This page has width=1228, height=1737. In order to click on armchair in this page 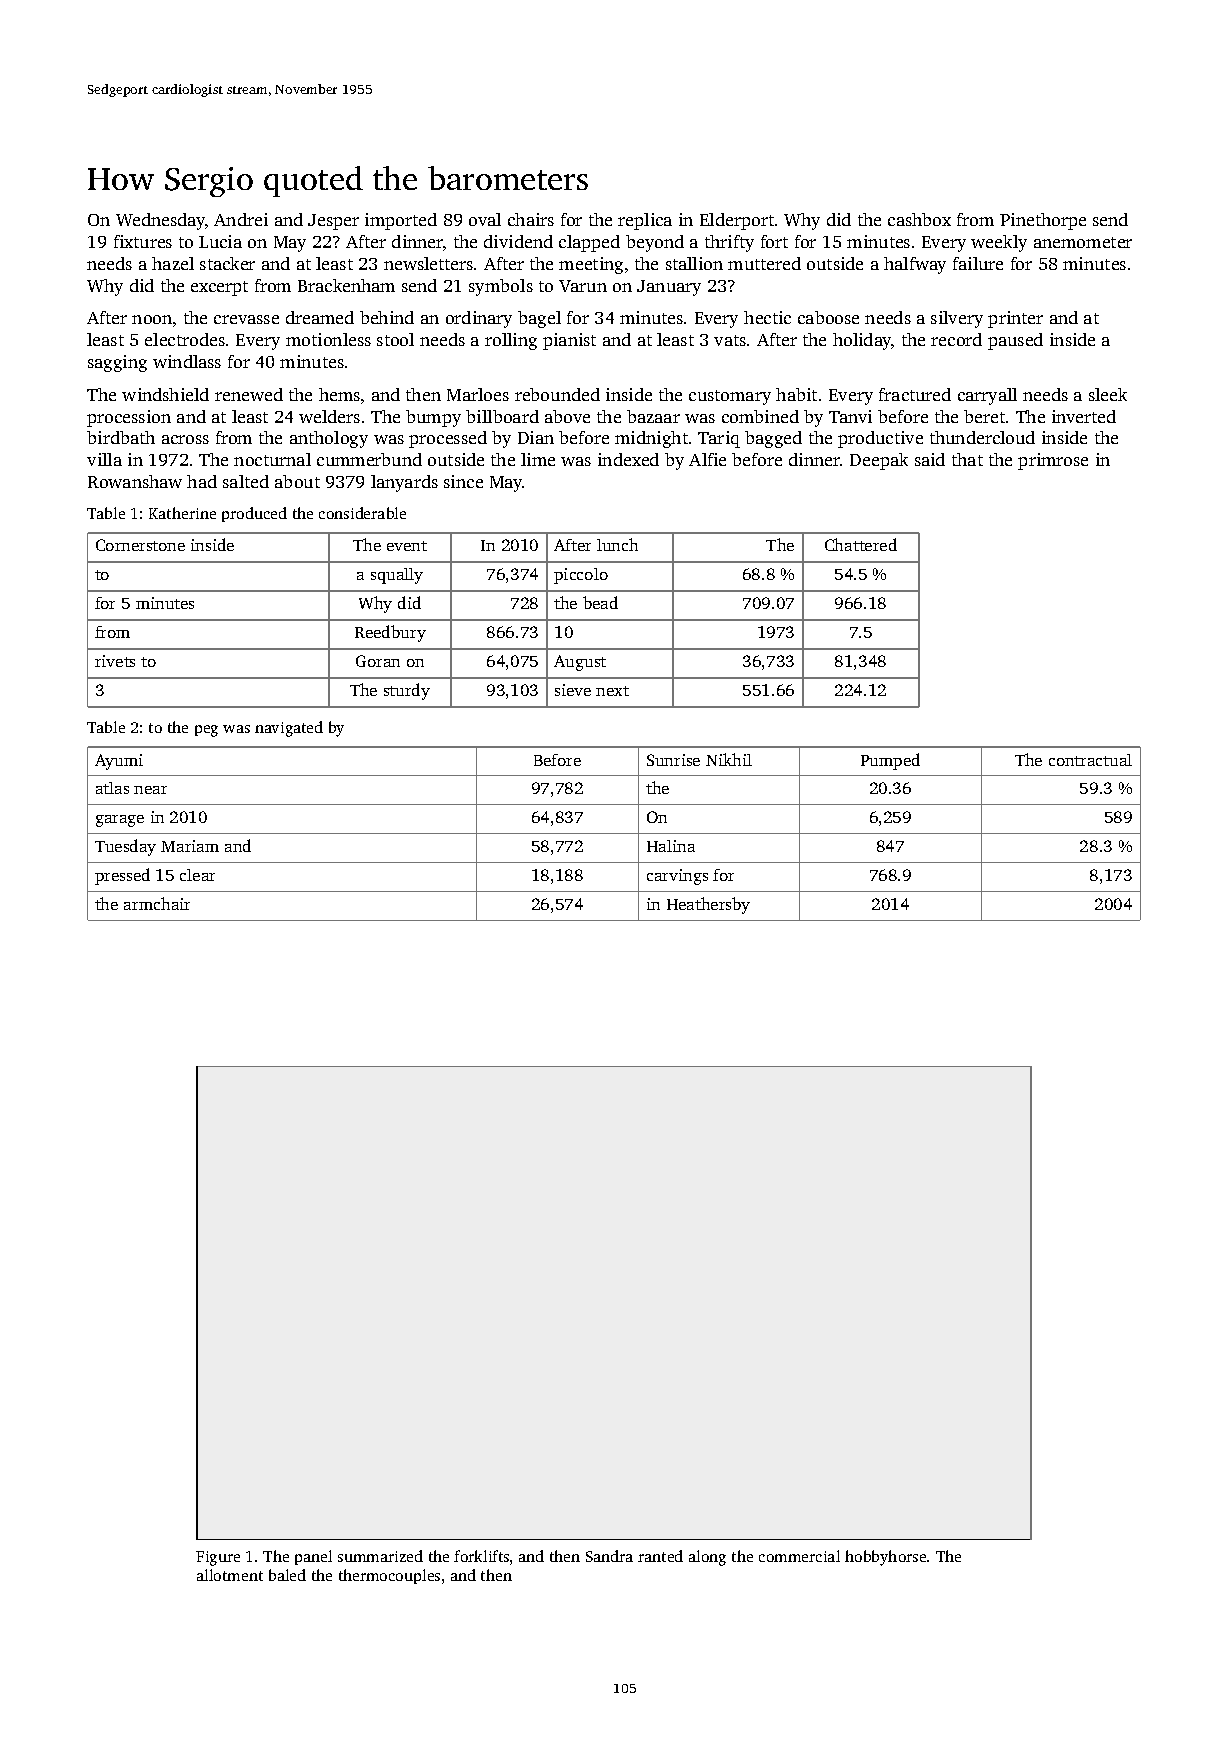, I will do `click(157, 903)`.
